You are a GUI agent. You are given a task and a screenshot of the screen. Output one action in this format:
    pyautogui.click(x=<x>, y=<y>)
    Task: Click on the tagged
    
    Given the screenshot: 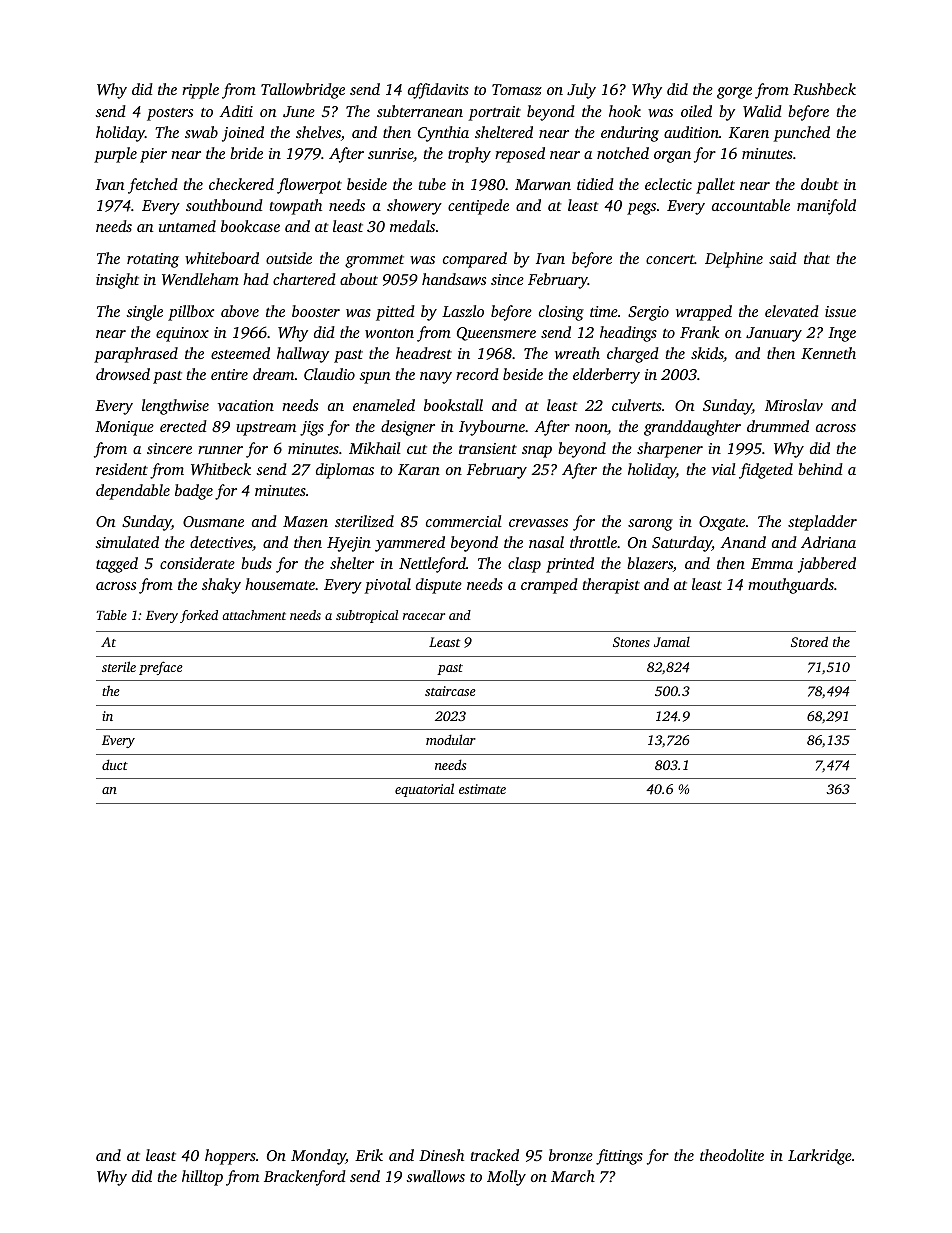 What is the action you would take?
    pyautogui.click(x=117, y=565)
